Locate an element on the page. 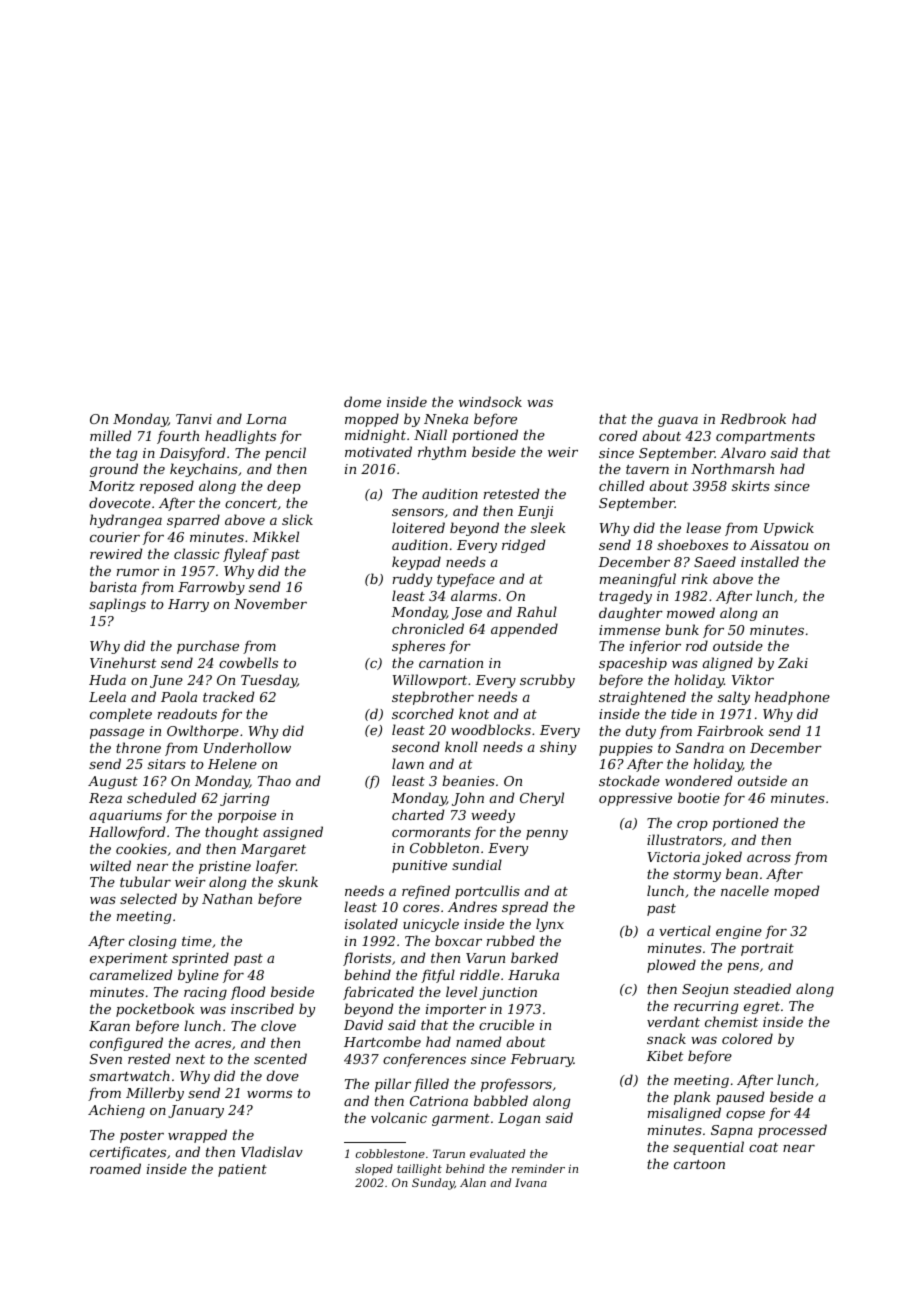  florists is located at coordinates (367, 959).
